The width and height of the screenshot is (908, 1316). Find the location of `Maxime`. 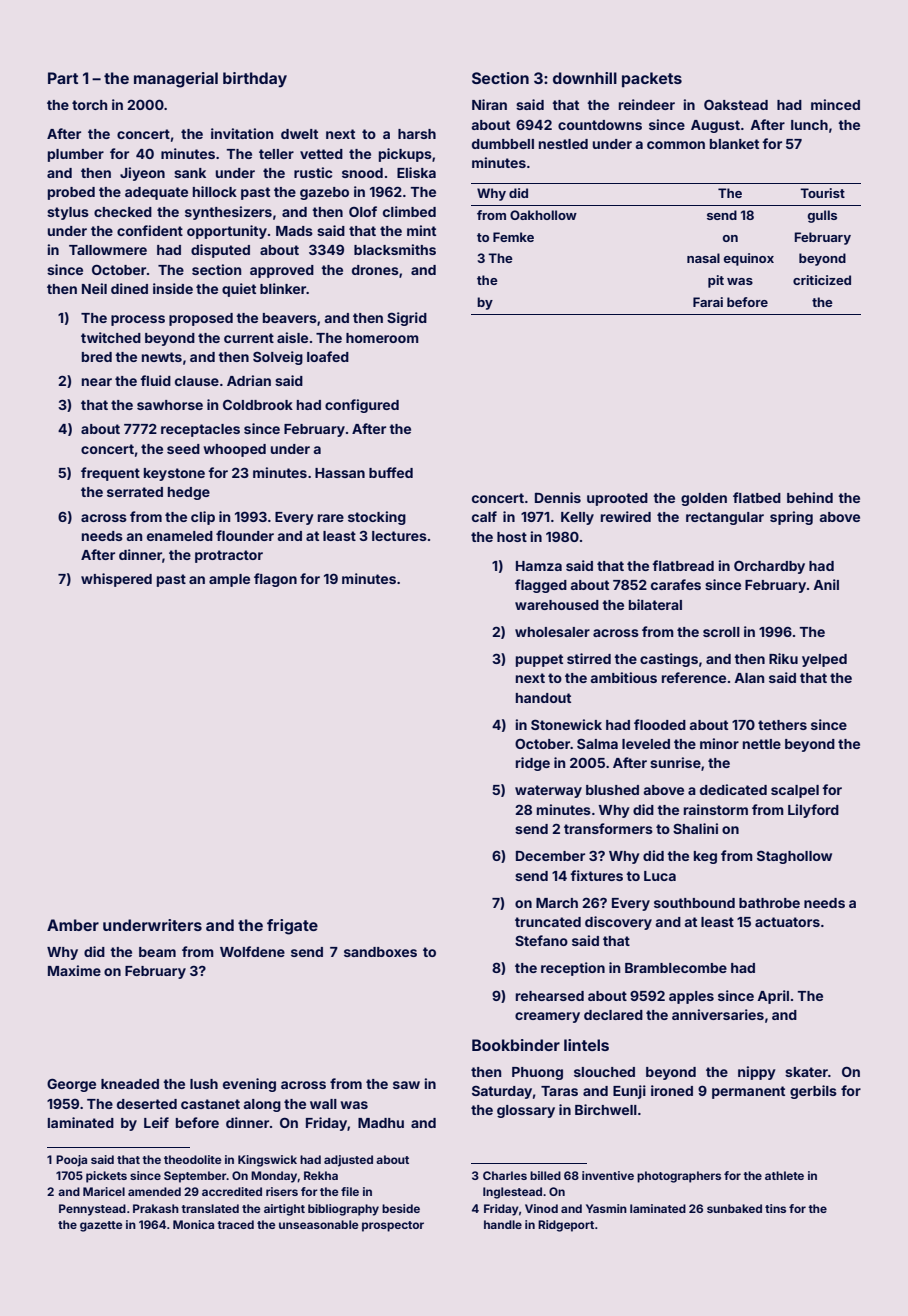

Maxime is located at coordinates (74, 970).
